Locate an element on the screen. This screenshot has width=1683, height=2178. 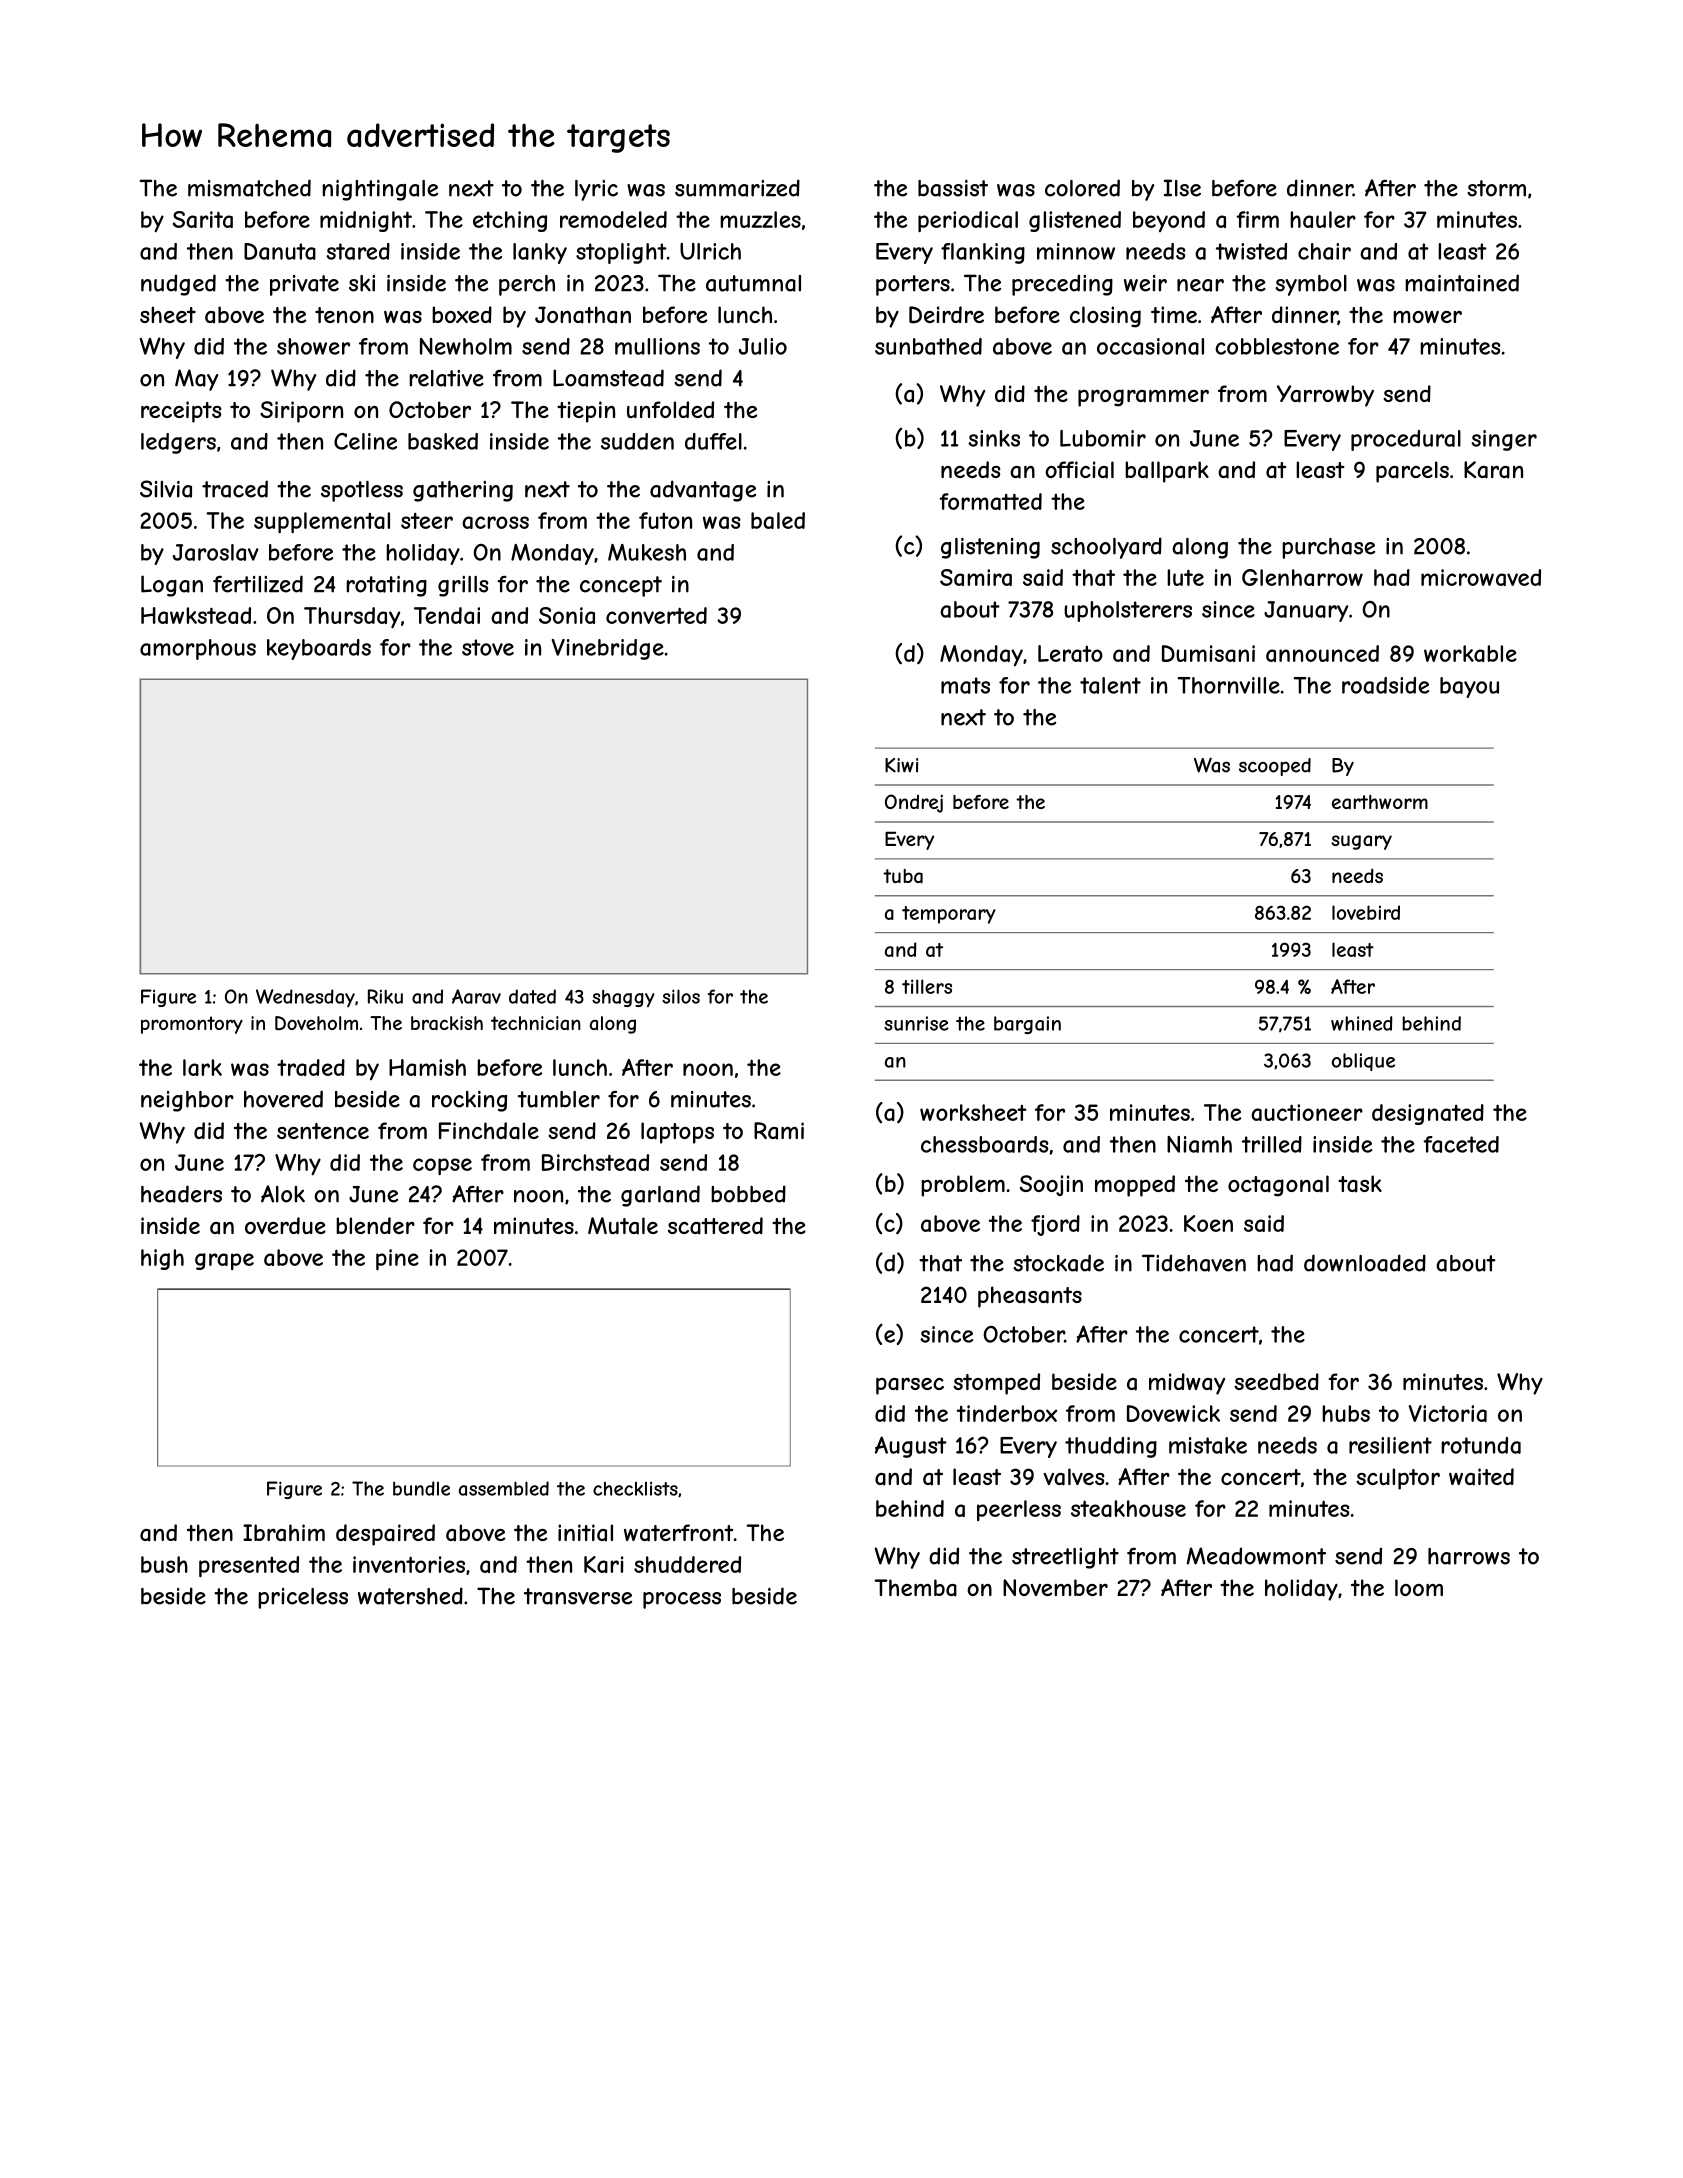
grape is located at coordinates (224, 1261).
